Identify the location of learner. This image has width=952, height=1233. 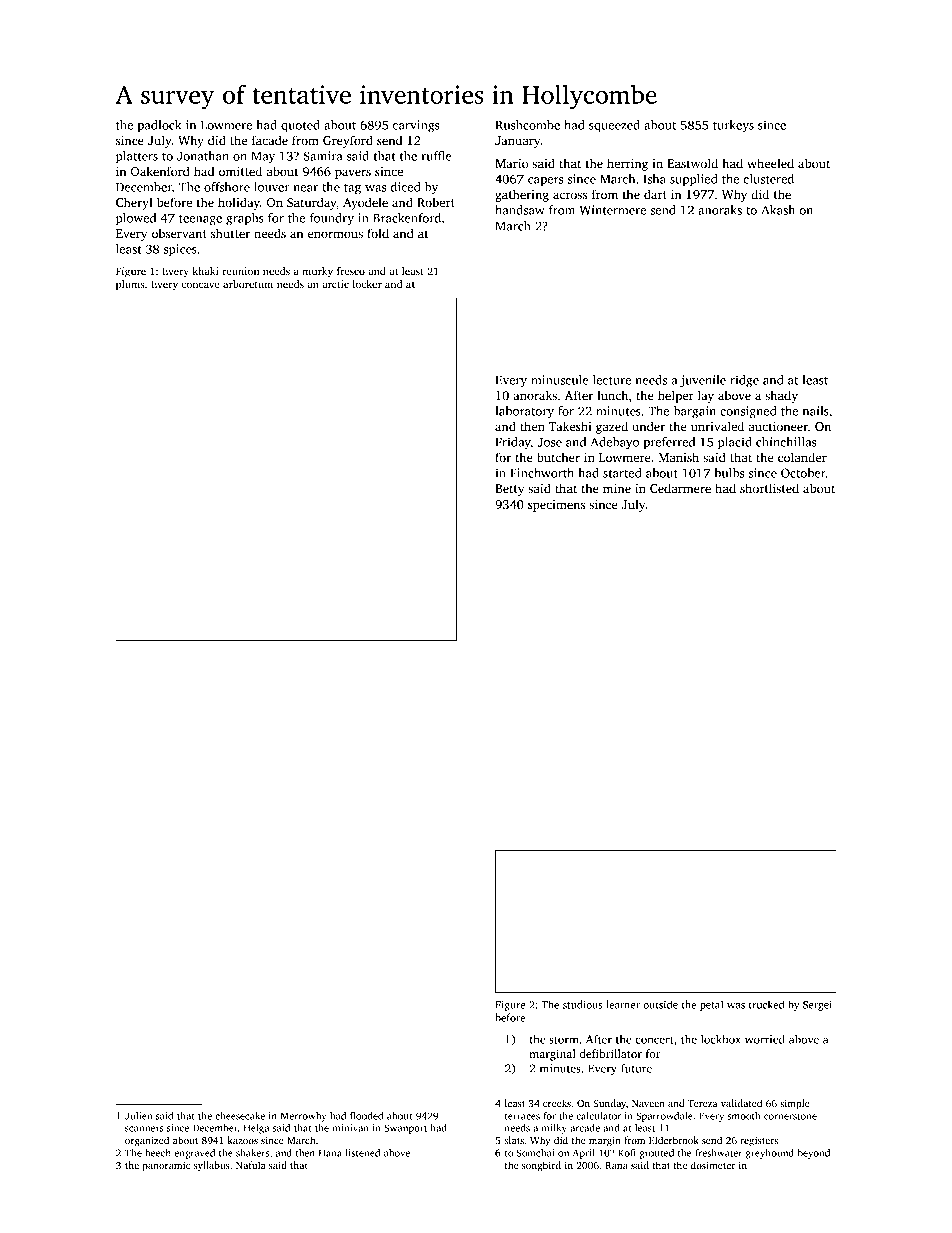
(623, 1004).
